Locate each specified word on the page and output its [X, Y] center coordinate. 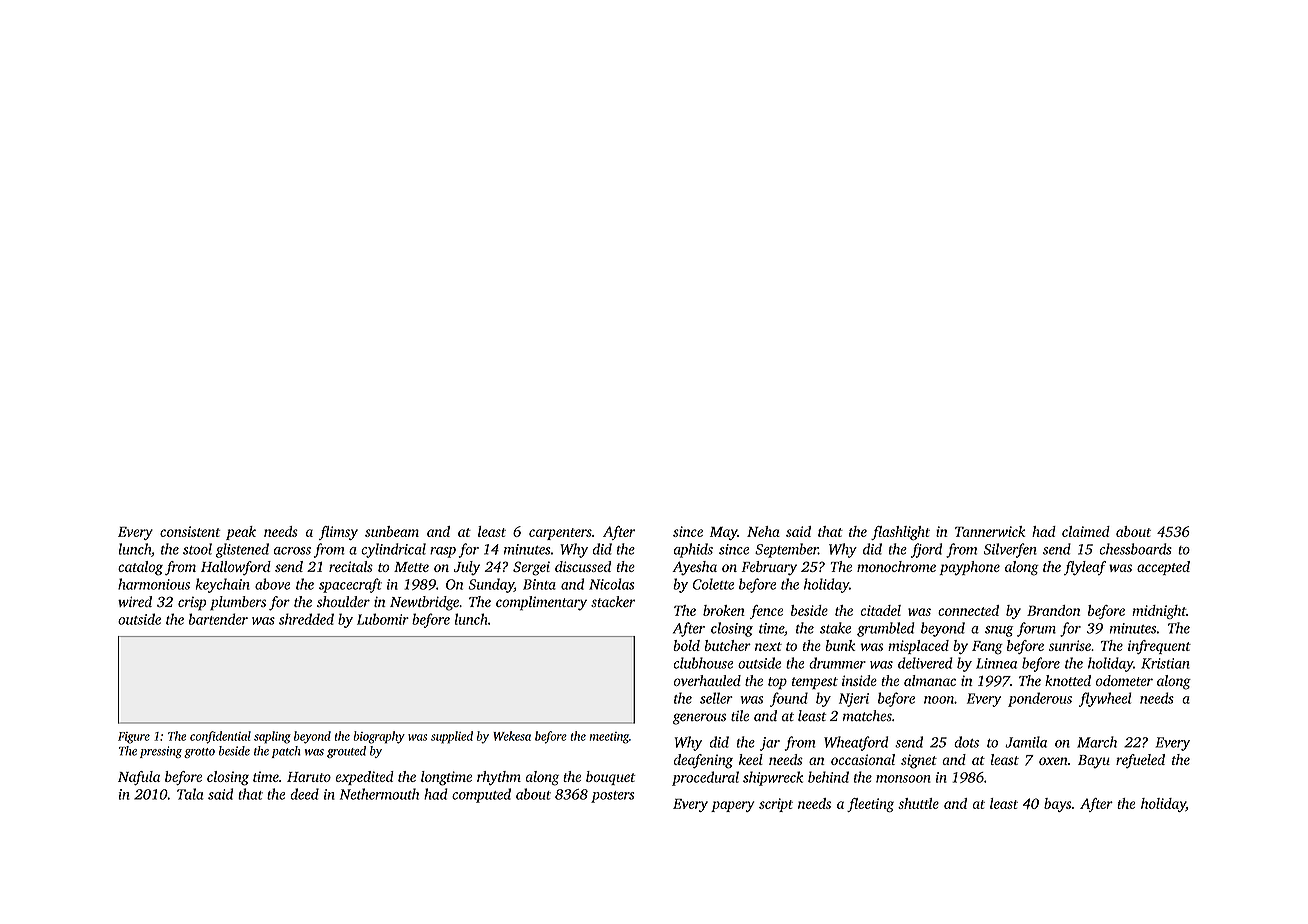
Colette [713, 584]
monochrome [896, 566]
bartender [218, 619]
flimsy [338, 533]
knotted [1068, 680]
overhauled [707, 680]
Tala [190, 794]
